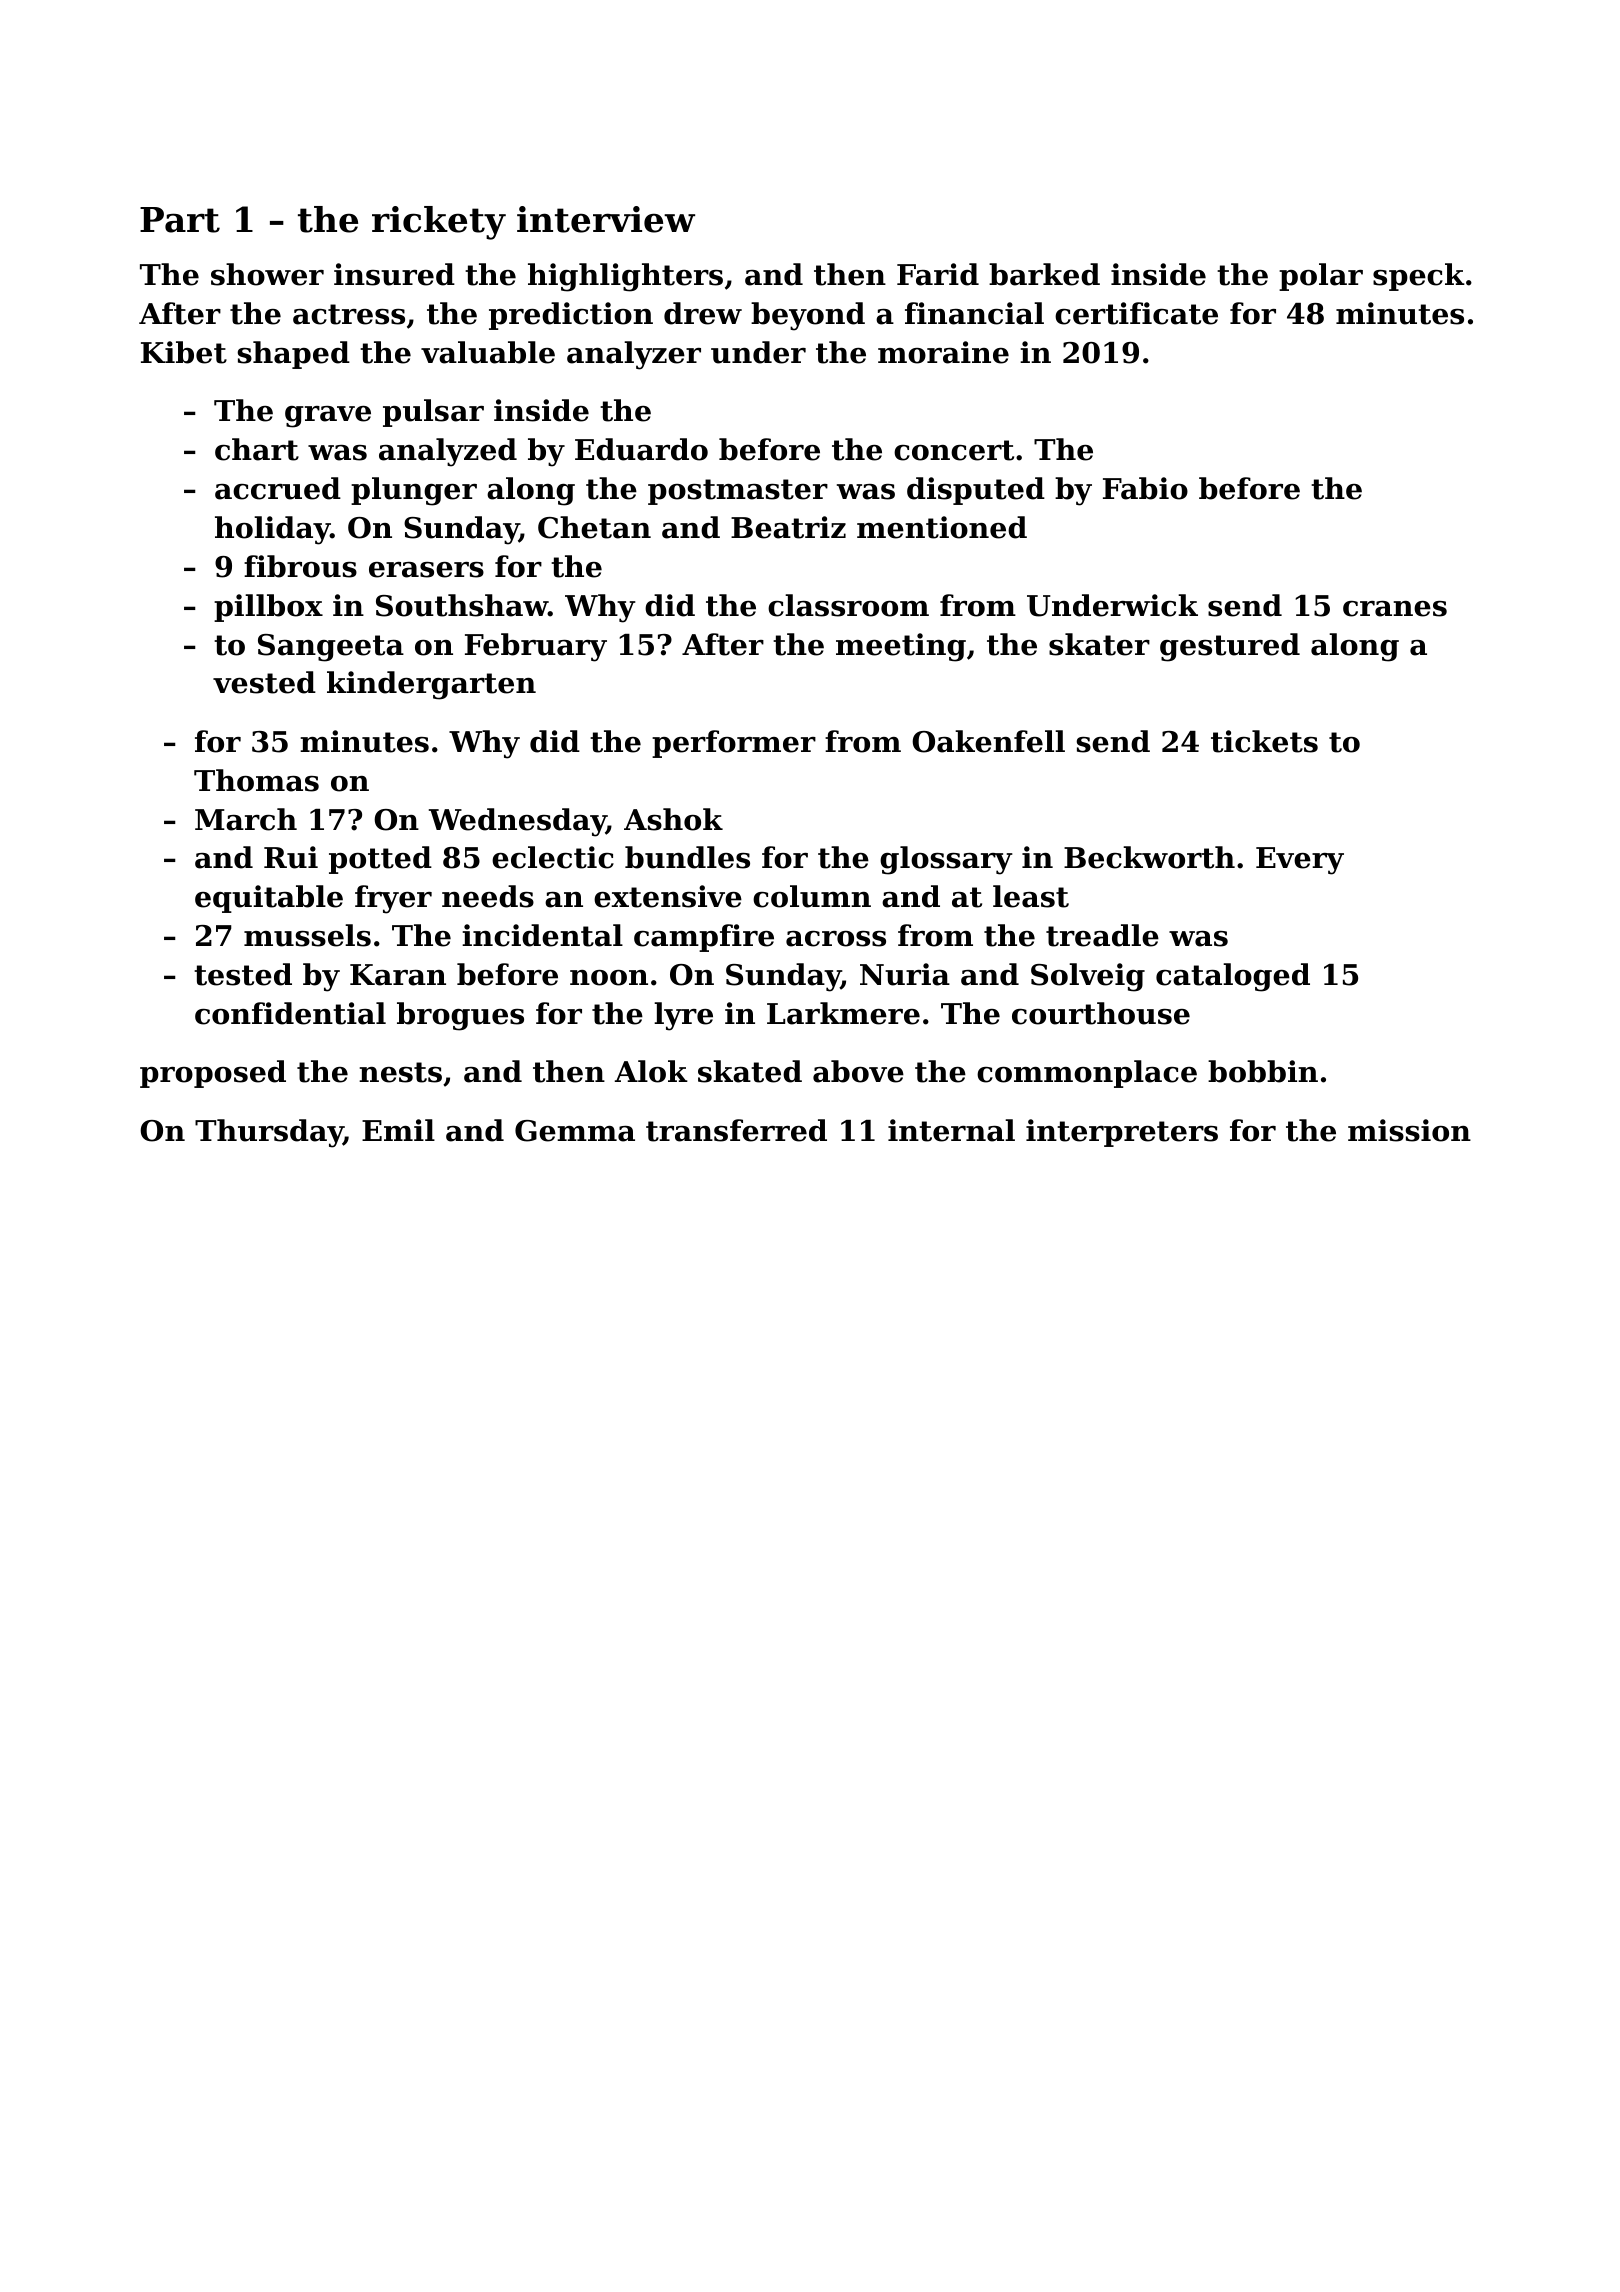 Image resolution: width=1620 pixels, height=2292 pixels. What do you see at coordinates (734, 744) in the screenshot?
I see `performer` at bounding box center [734, 744].
